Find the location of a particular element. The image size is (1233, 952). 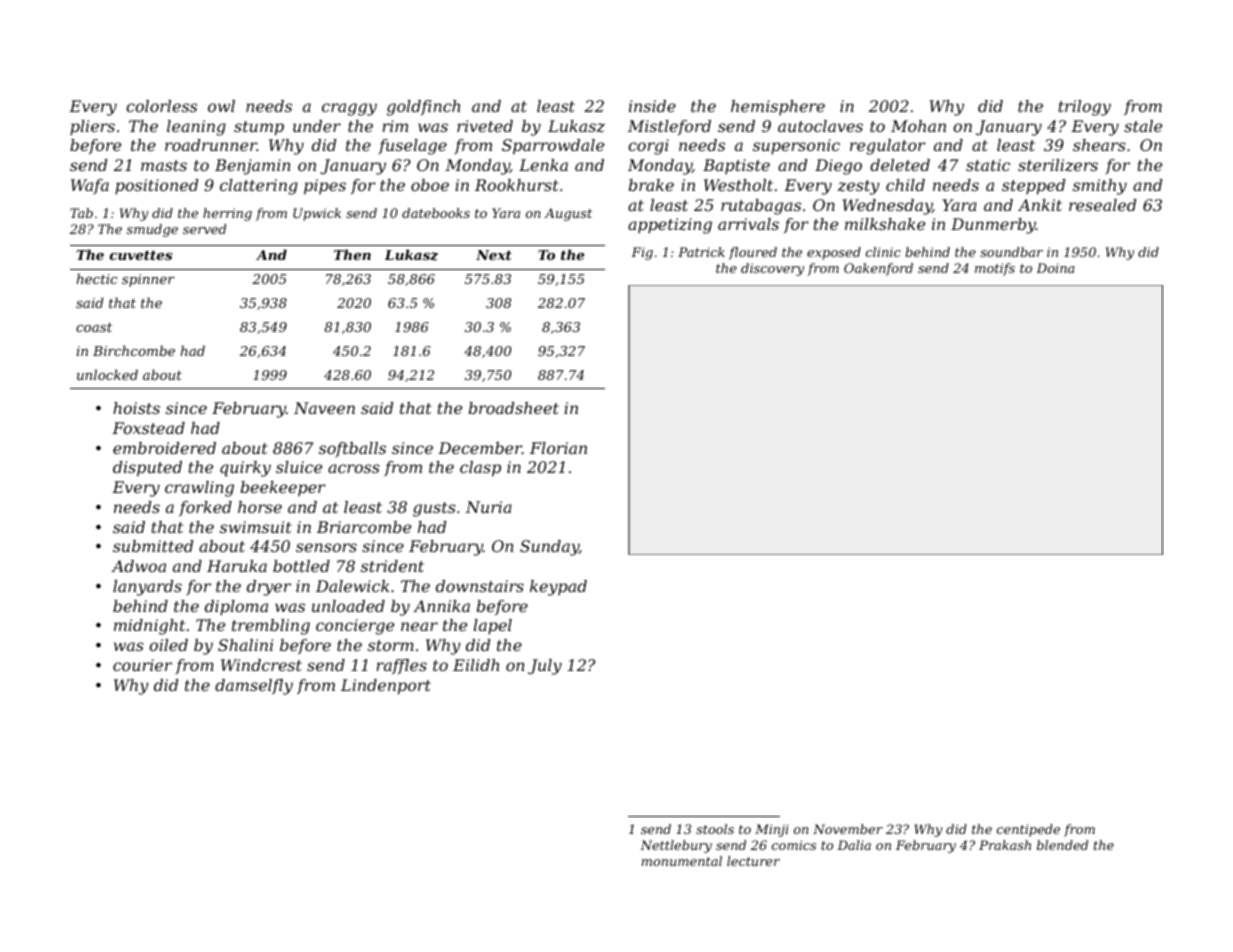

keypad is located at coordinates (558, 588).
